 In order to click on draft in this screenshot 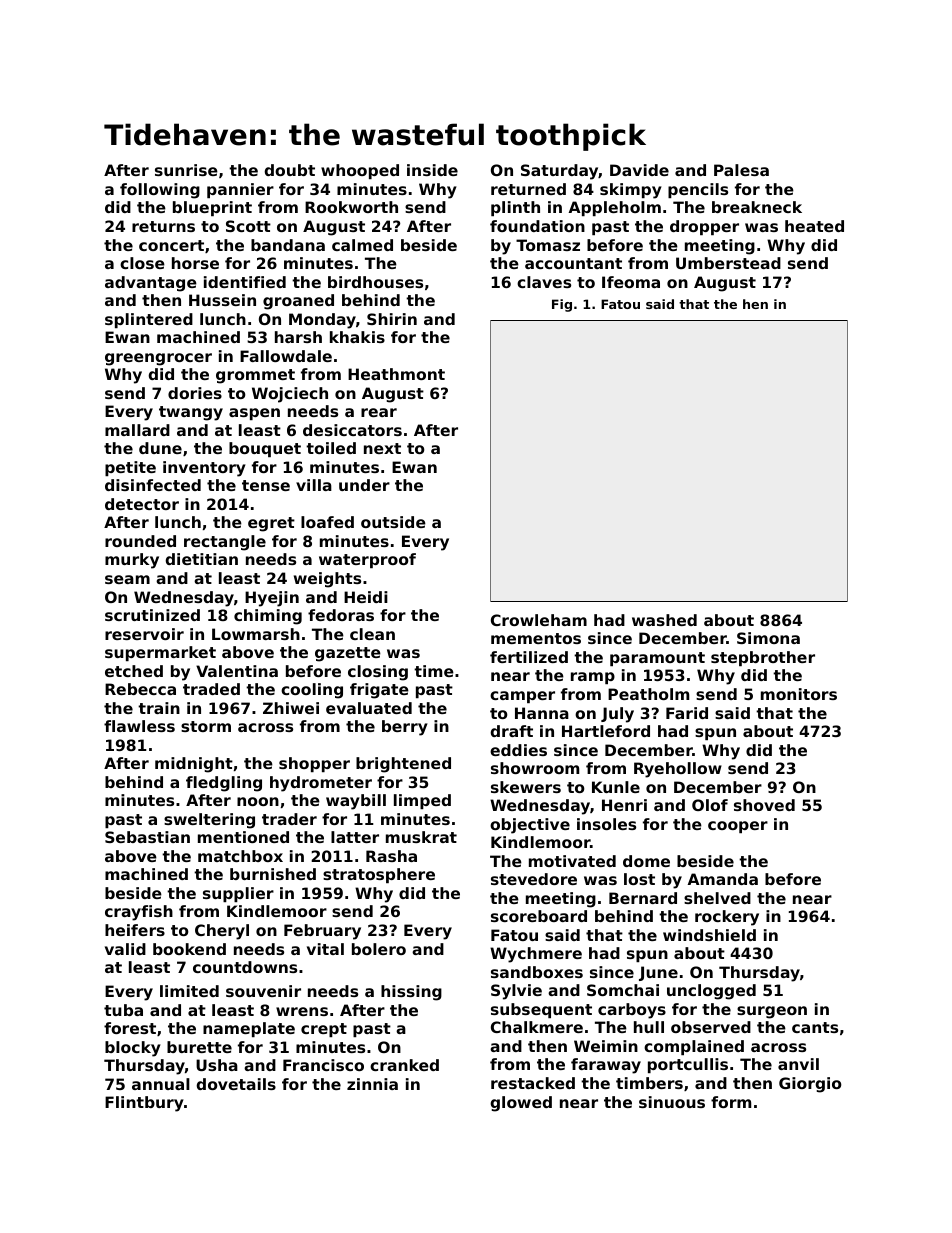, I will do `click(511, 731)`.
